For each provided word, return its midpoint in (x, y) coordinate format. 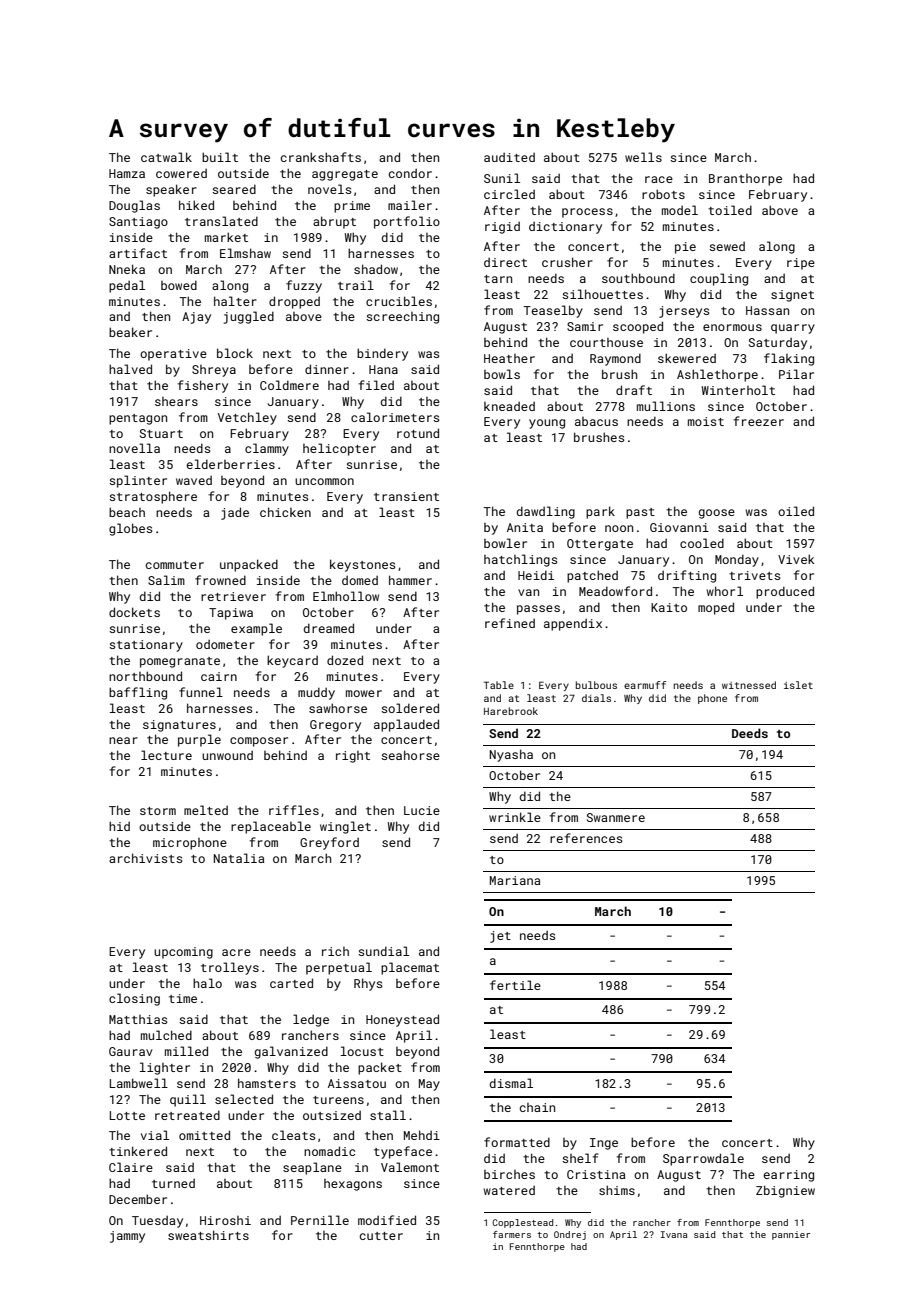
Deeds (750, 733)
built (220, 157)
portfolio (407, 222)
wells (643, 157)
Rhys (368, 984)
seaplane (312, 1168)
